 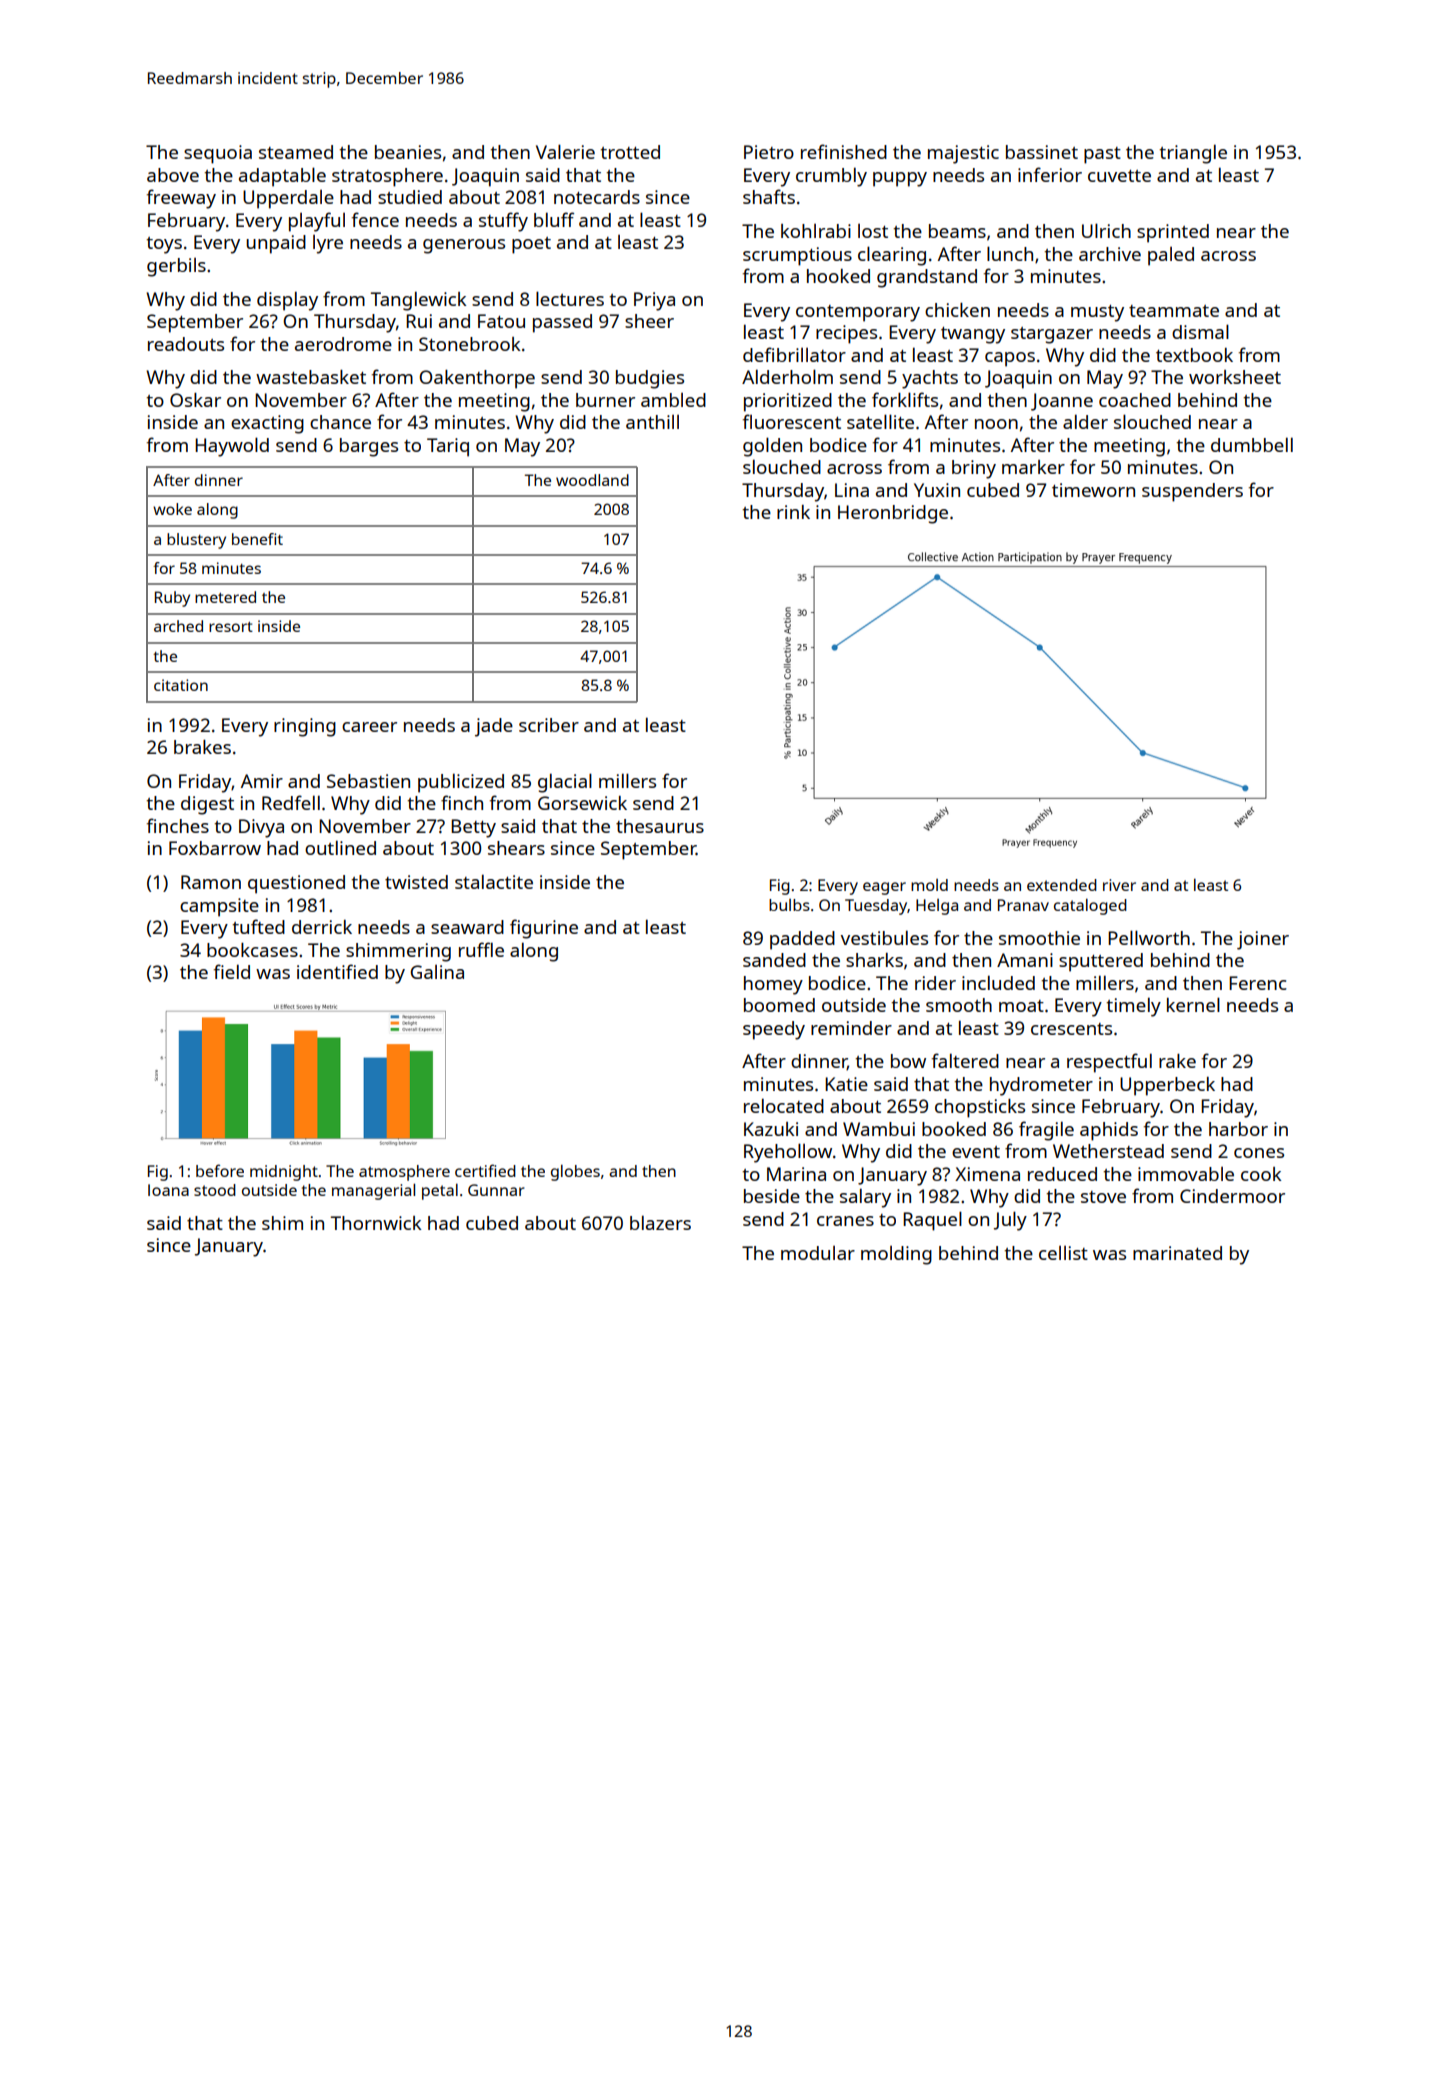 I want to click on exacting, so click(x=267, y=424).
